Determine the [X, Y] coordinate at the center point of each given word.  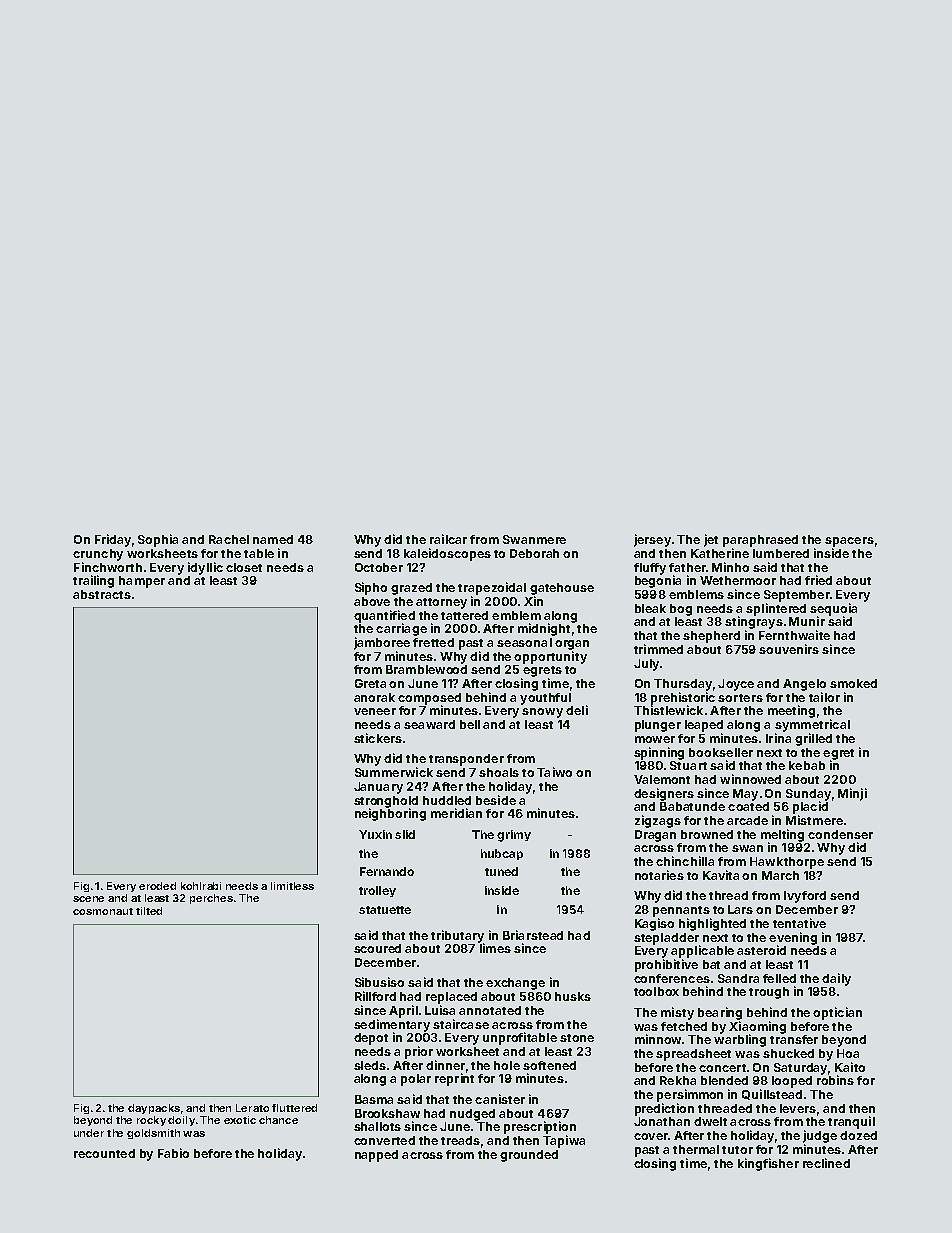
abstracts [102, 594]
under [89, 1133]
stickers [378, 738]
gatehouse [562, 589]
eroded [157, 886]
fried [818, 580]
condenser [840, 834]
